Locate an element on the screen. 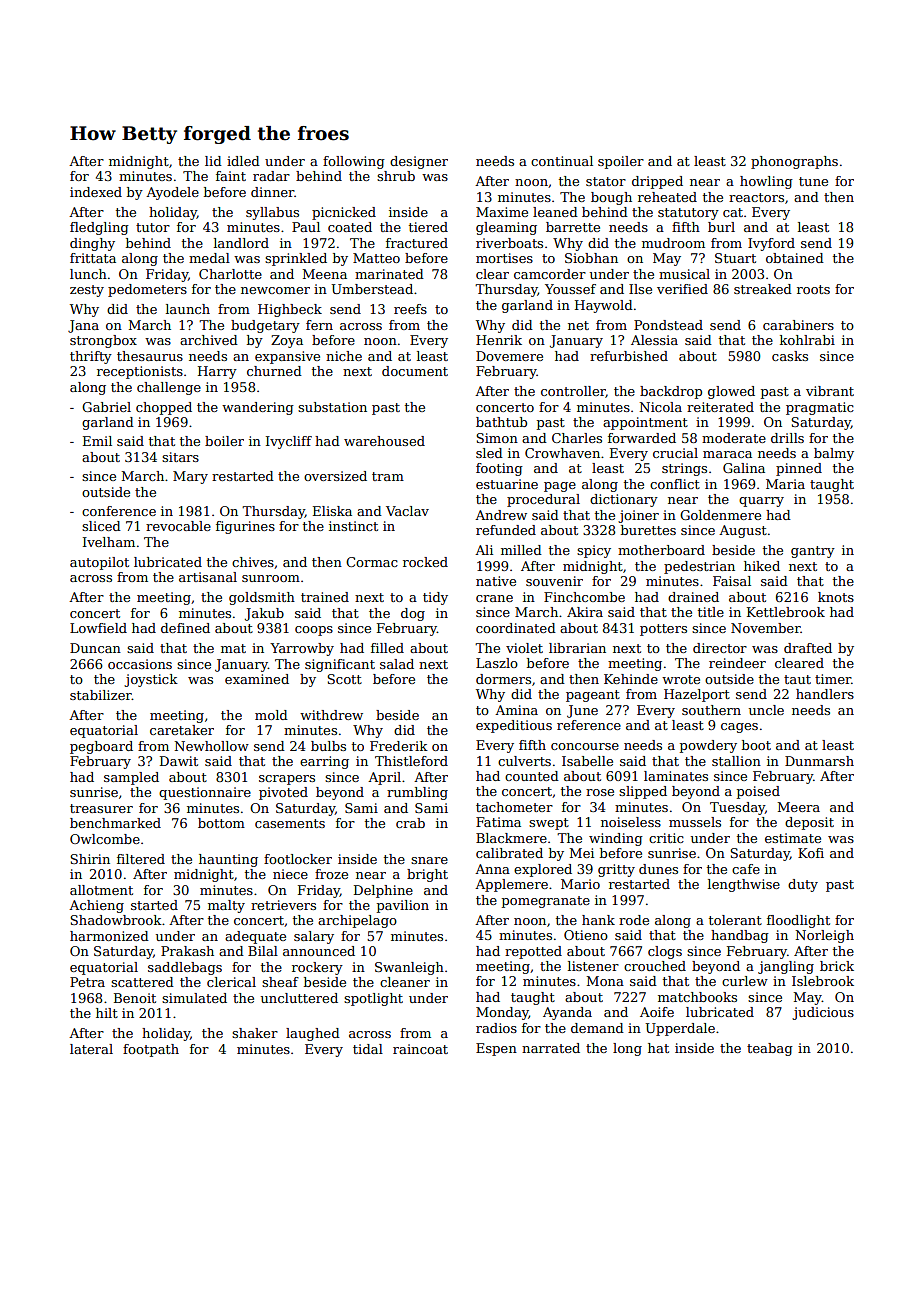  footlocker is located at coordinates (298, 859).
